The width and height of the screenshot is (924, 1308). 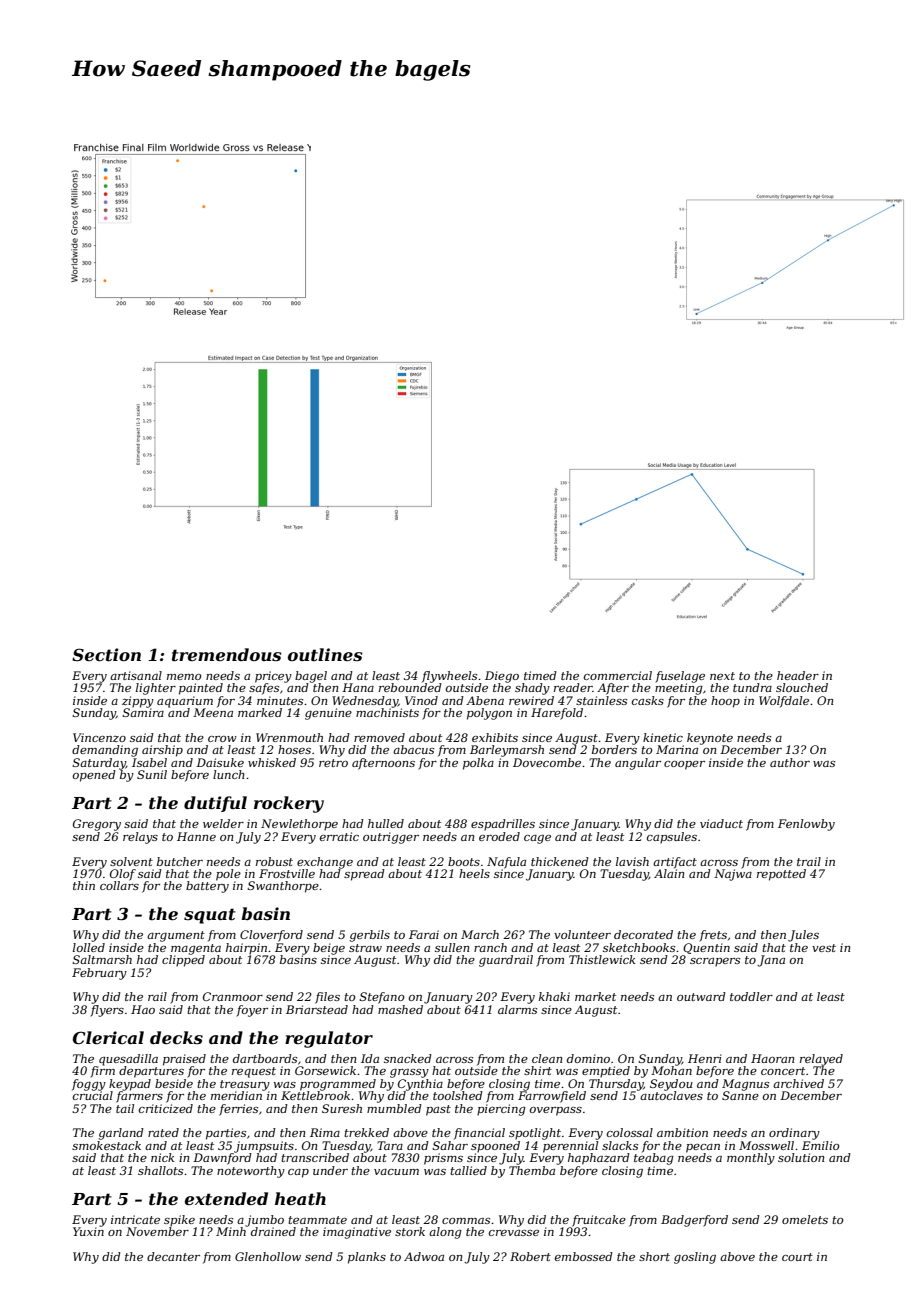 I want to click on polka, so click(x=478, y=764).
